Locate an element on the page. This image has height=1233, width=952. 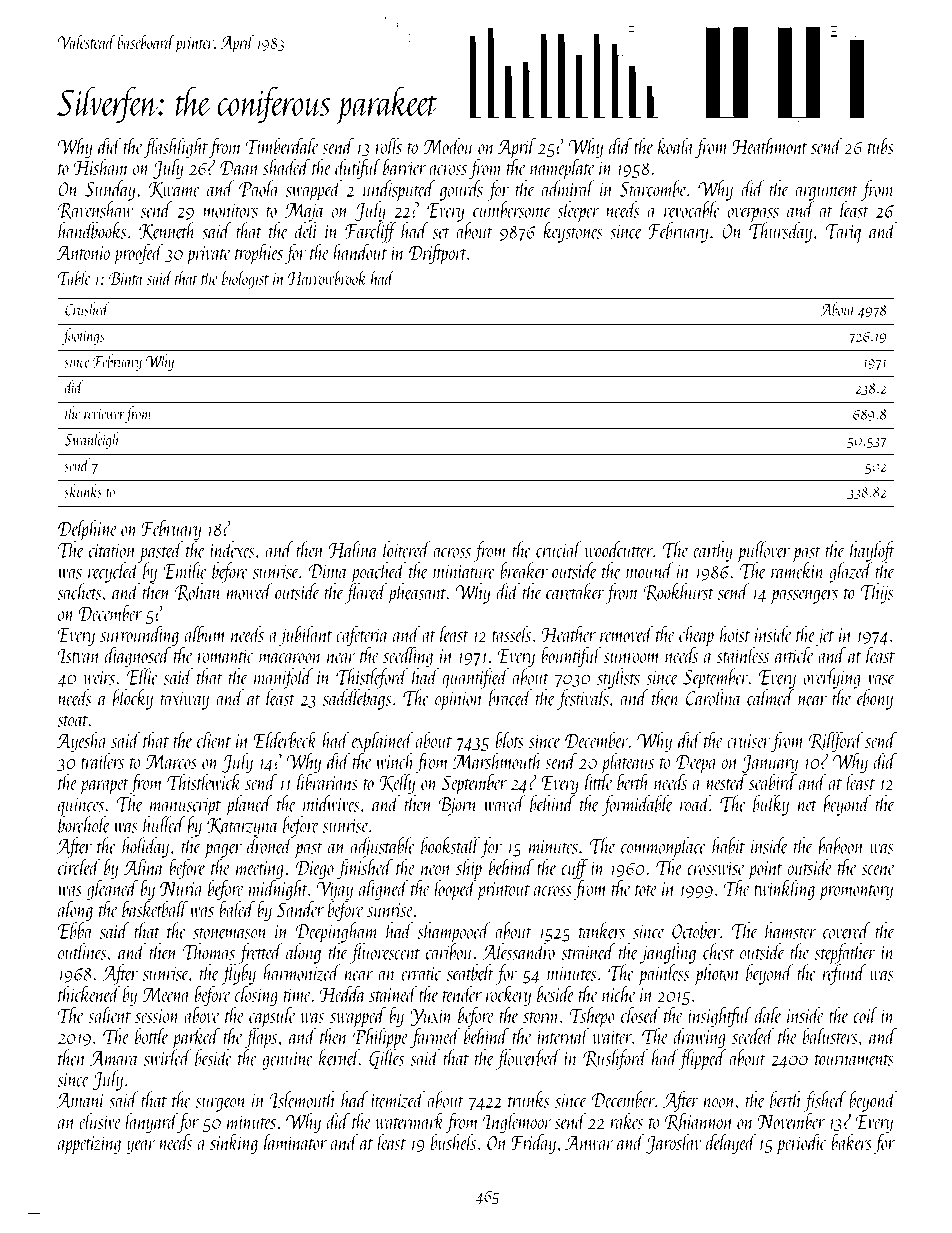
hayloft is located at coordinates (872, 551).
